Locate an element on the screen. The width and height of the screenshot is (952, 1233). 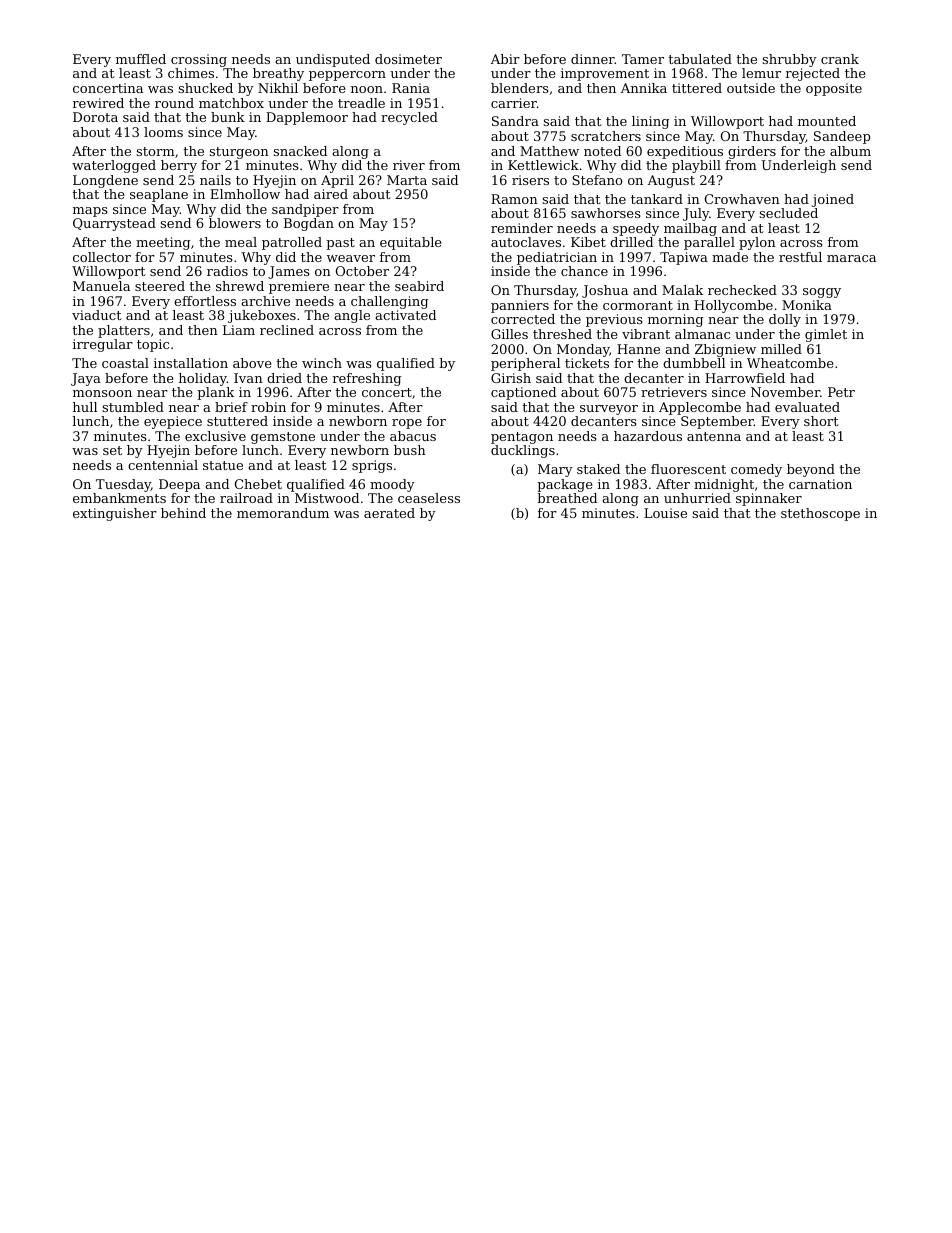
Bogdan is located at coordinates (309, 224).
